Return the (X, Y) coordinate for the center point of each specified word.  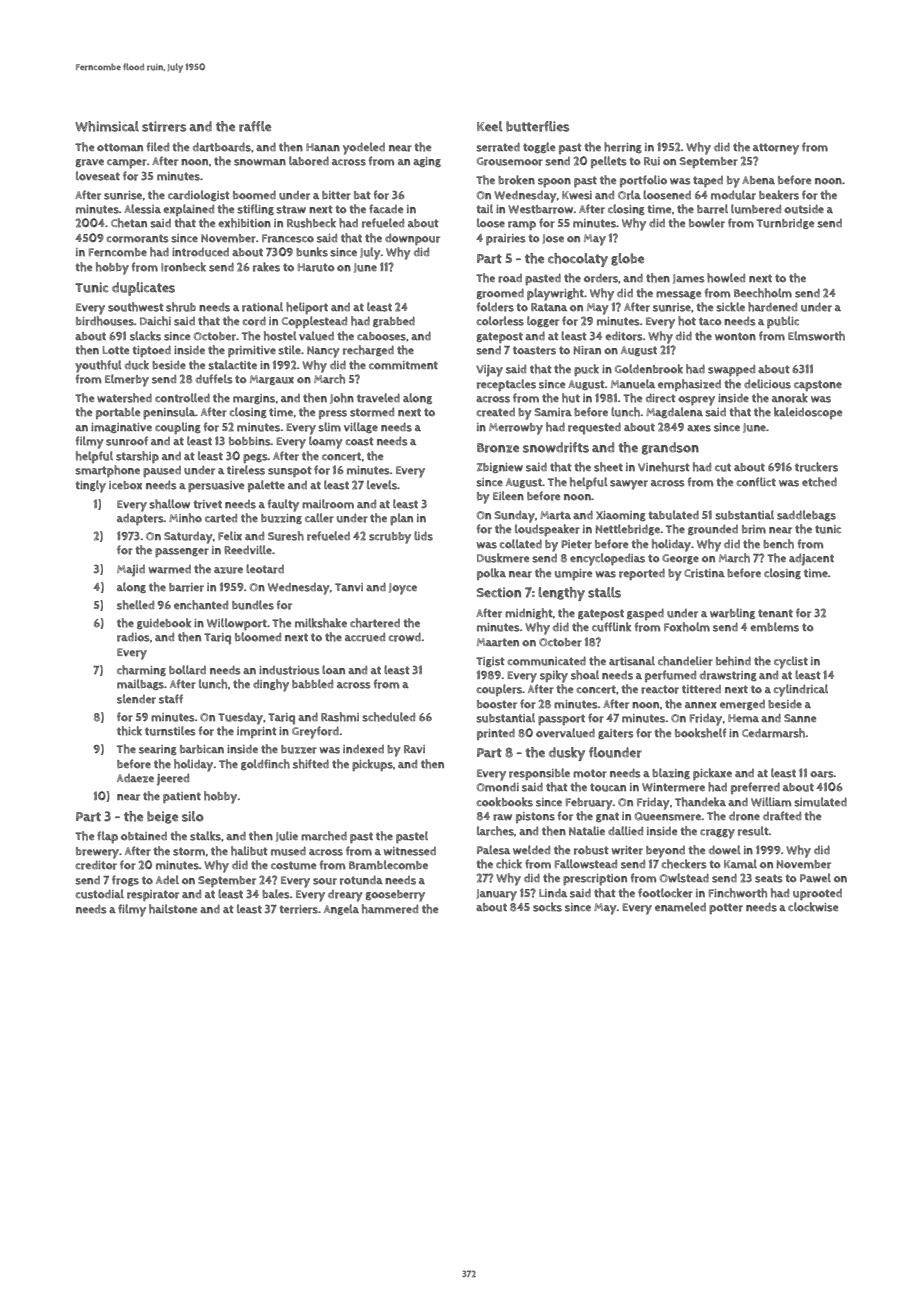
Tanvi (349, 587)
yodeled (364, 148)
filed (158, 146)
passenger (182, 552)
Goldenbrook (649, 369)
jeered (173, 779)
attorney (776, 149)
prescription (595, 879)
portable (118, 413)
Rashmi (340, 717)
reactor (660, 689)
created (496, 412)
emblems (774, 627)
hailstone (173, 909)
